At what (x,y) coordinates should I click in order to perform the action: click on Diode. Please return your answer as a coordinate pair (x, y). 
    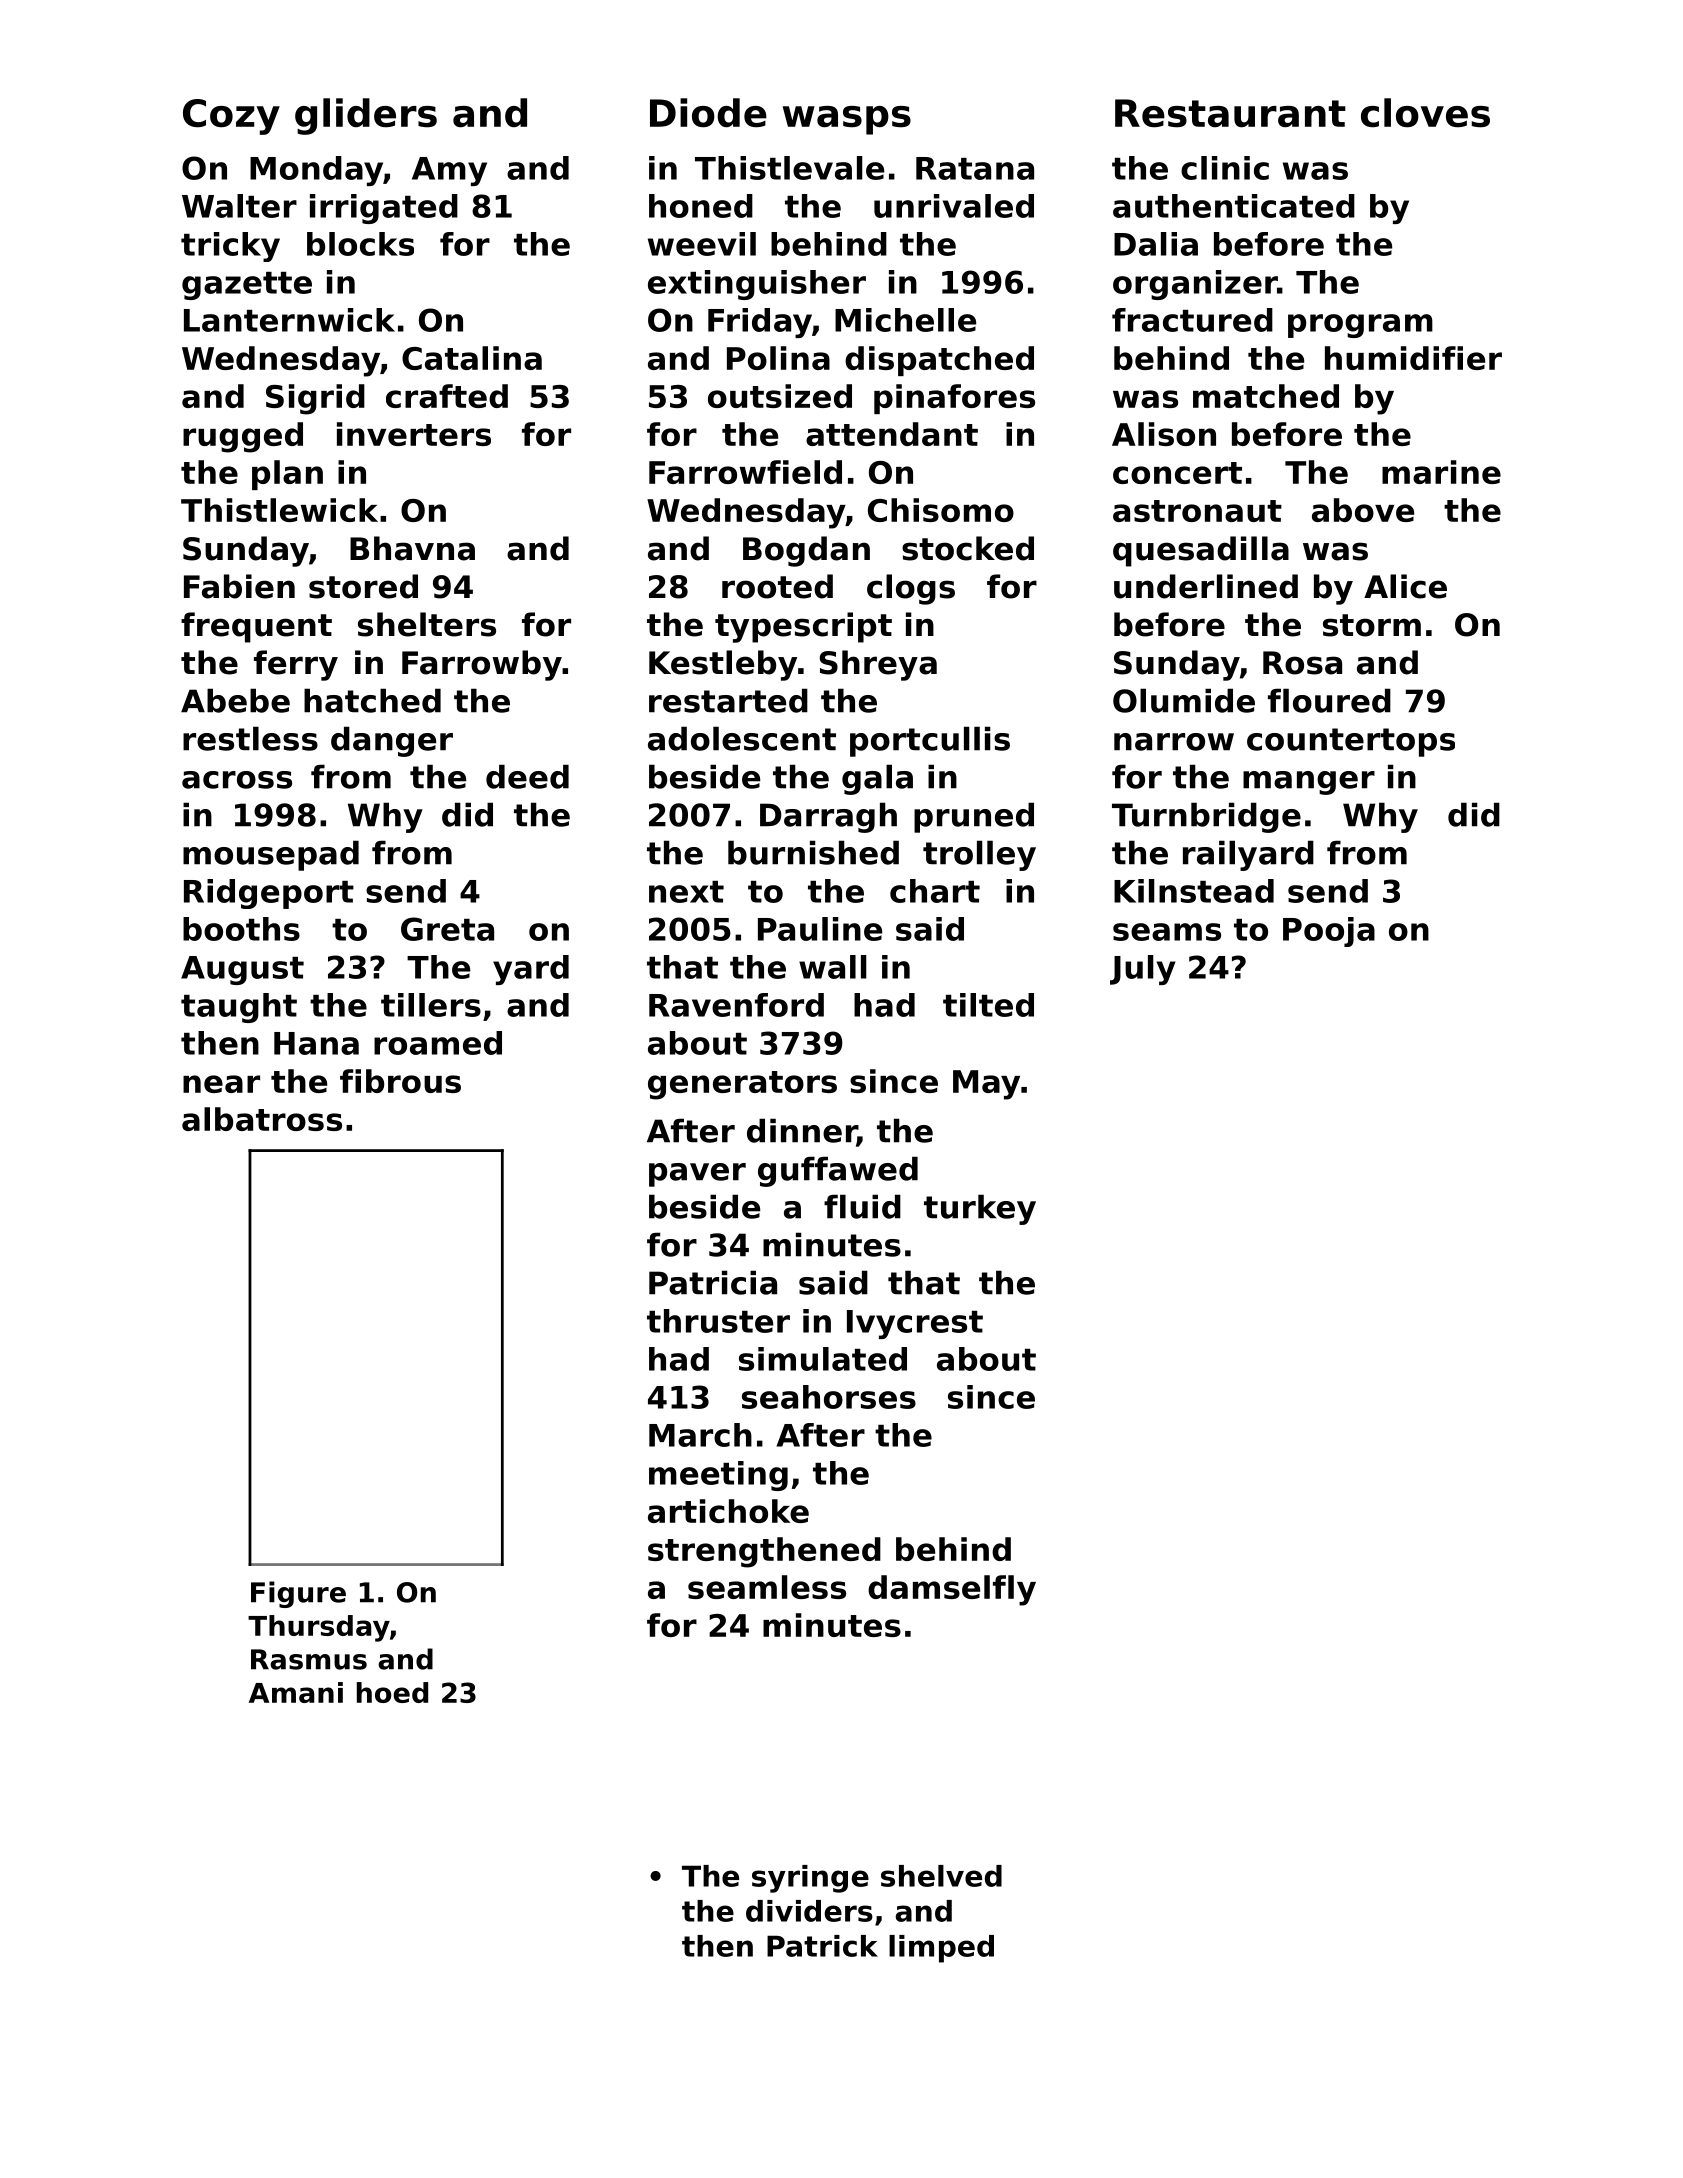
    Looking at the image, I should click on (708, 113).
